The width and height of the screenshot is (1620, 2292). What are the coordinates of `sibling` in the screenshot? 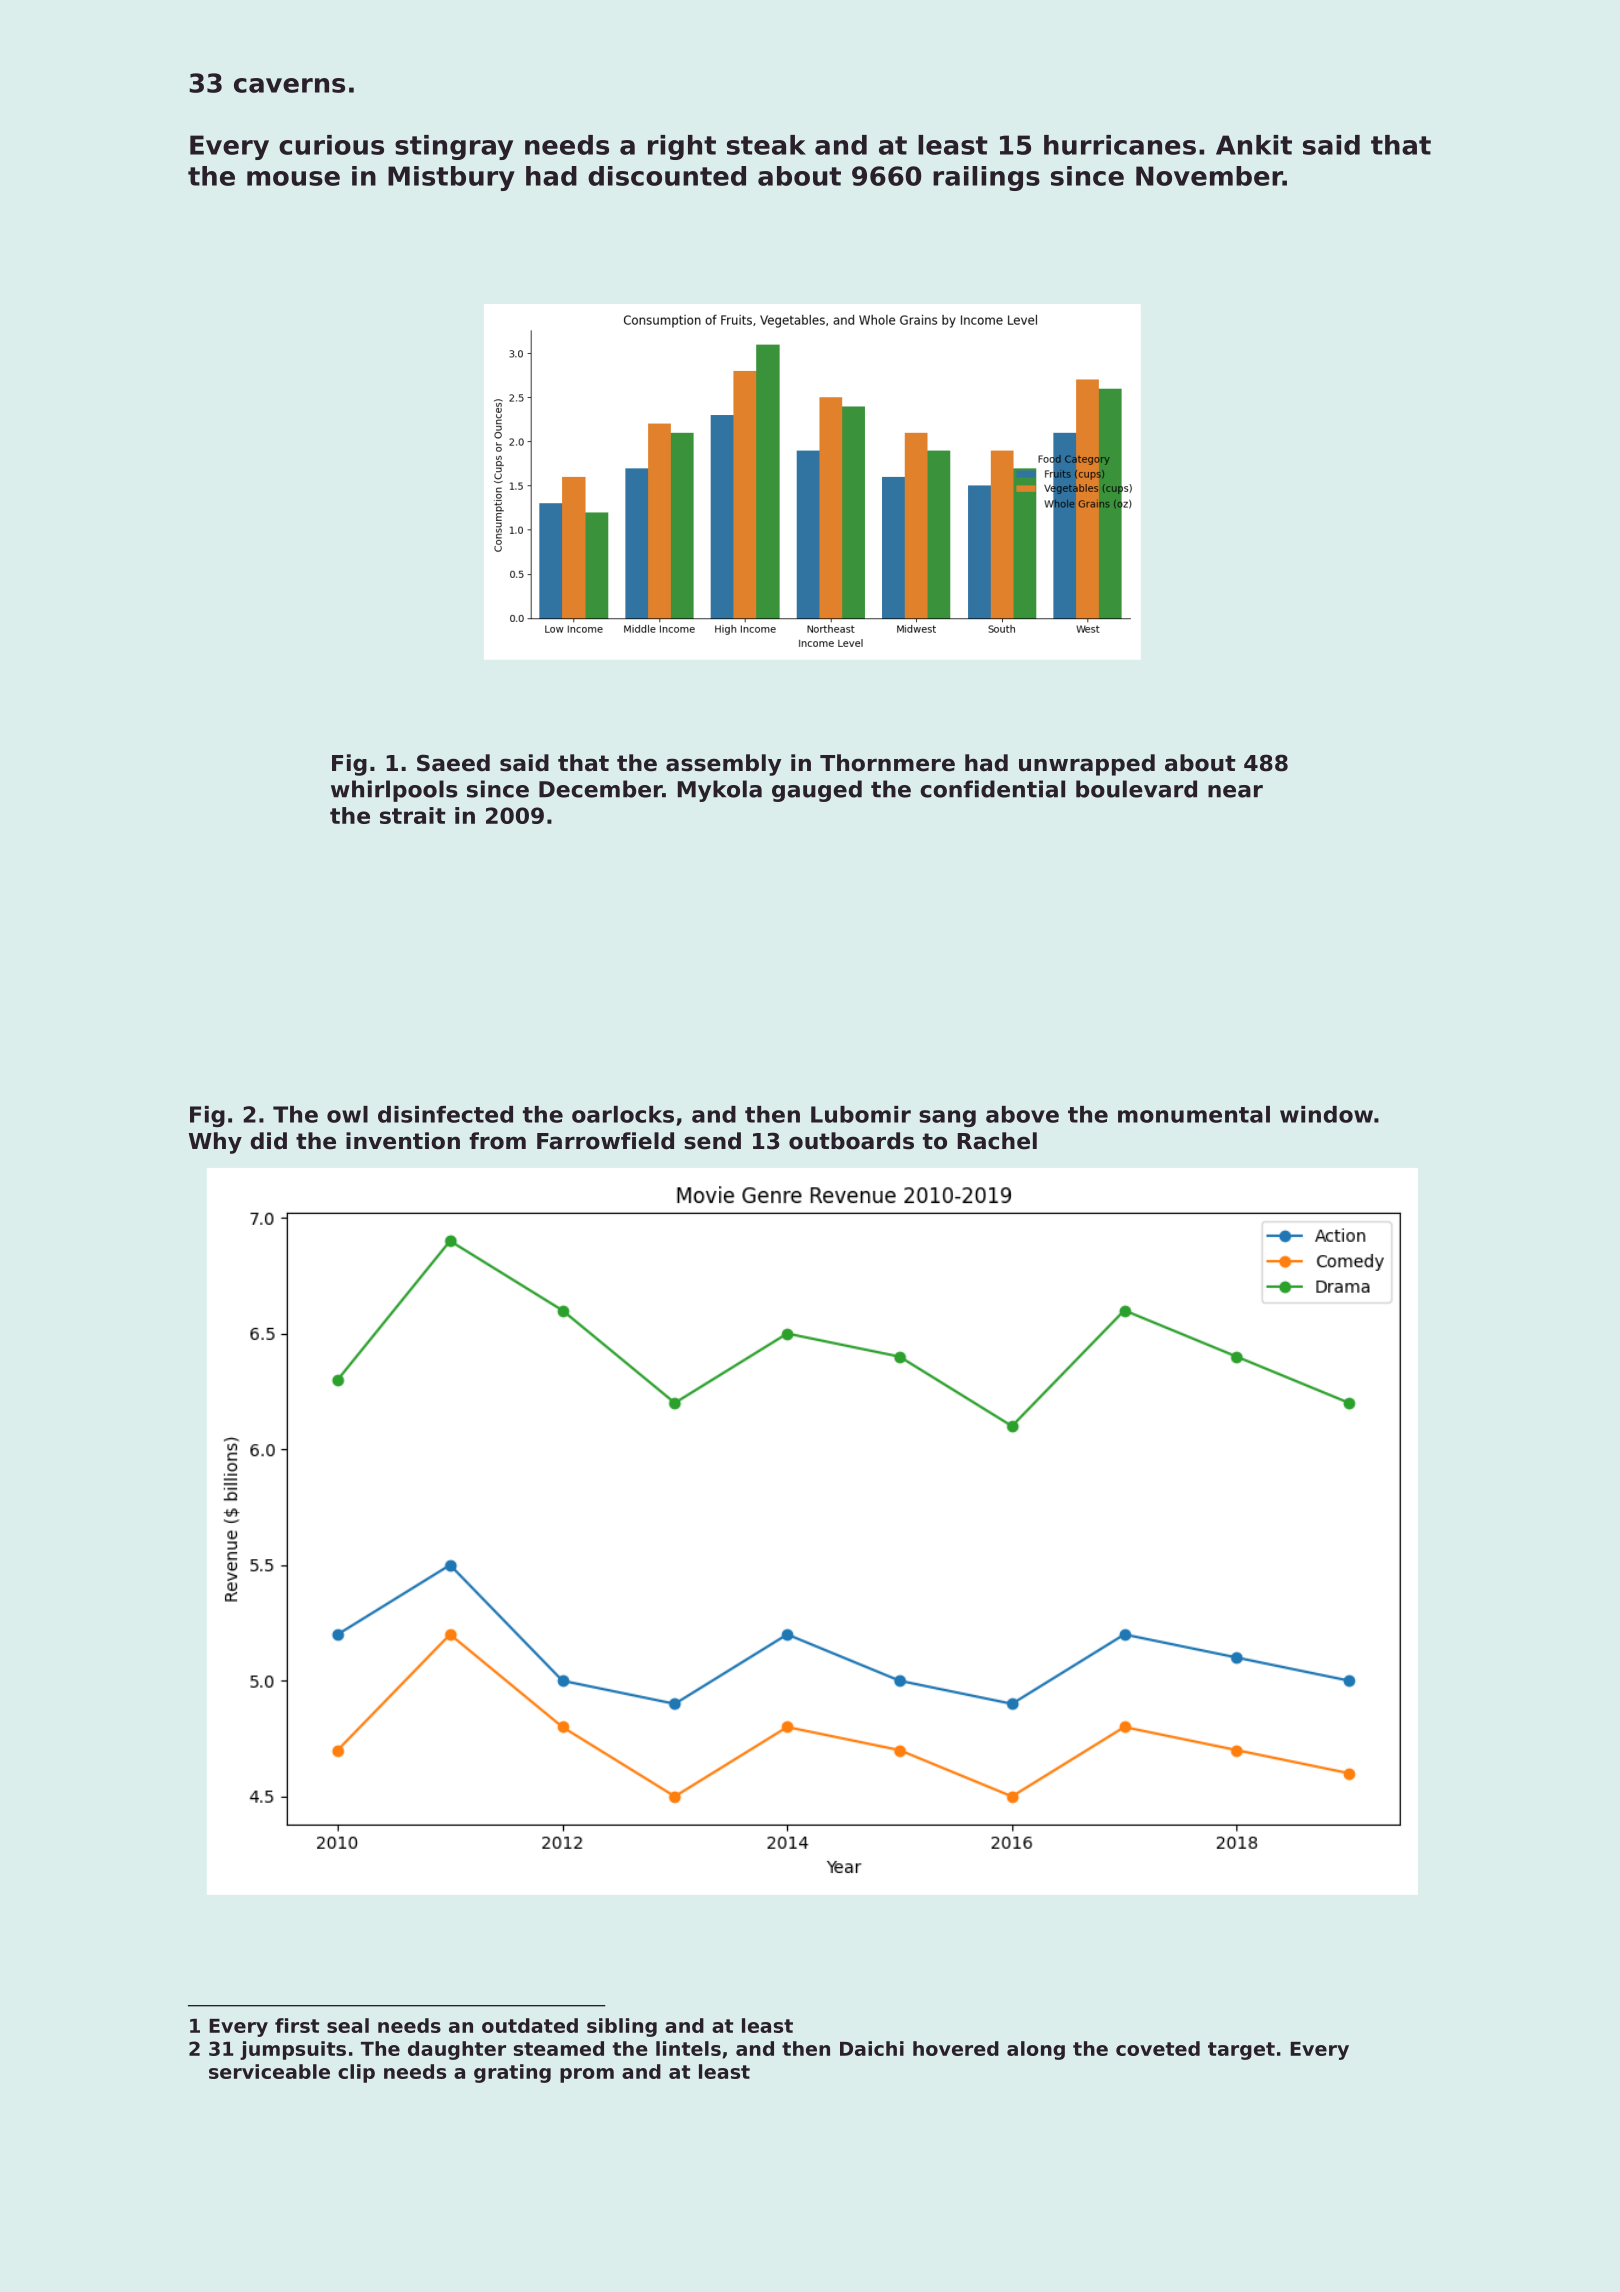 It's located at (622, 2027).
